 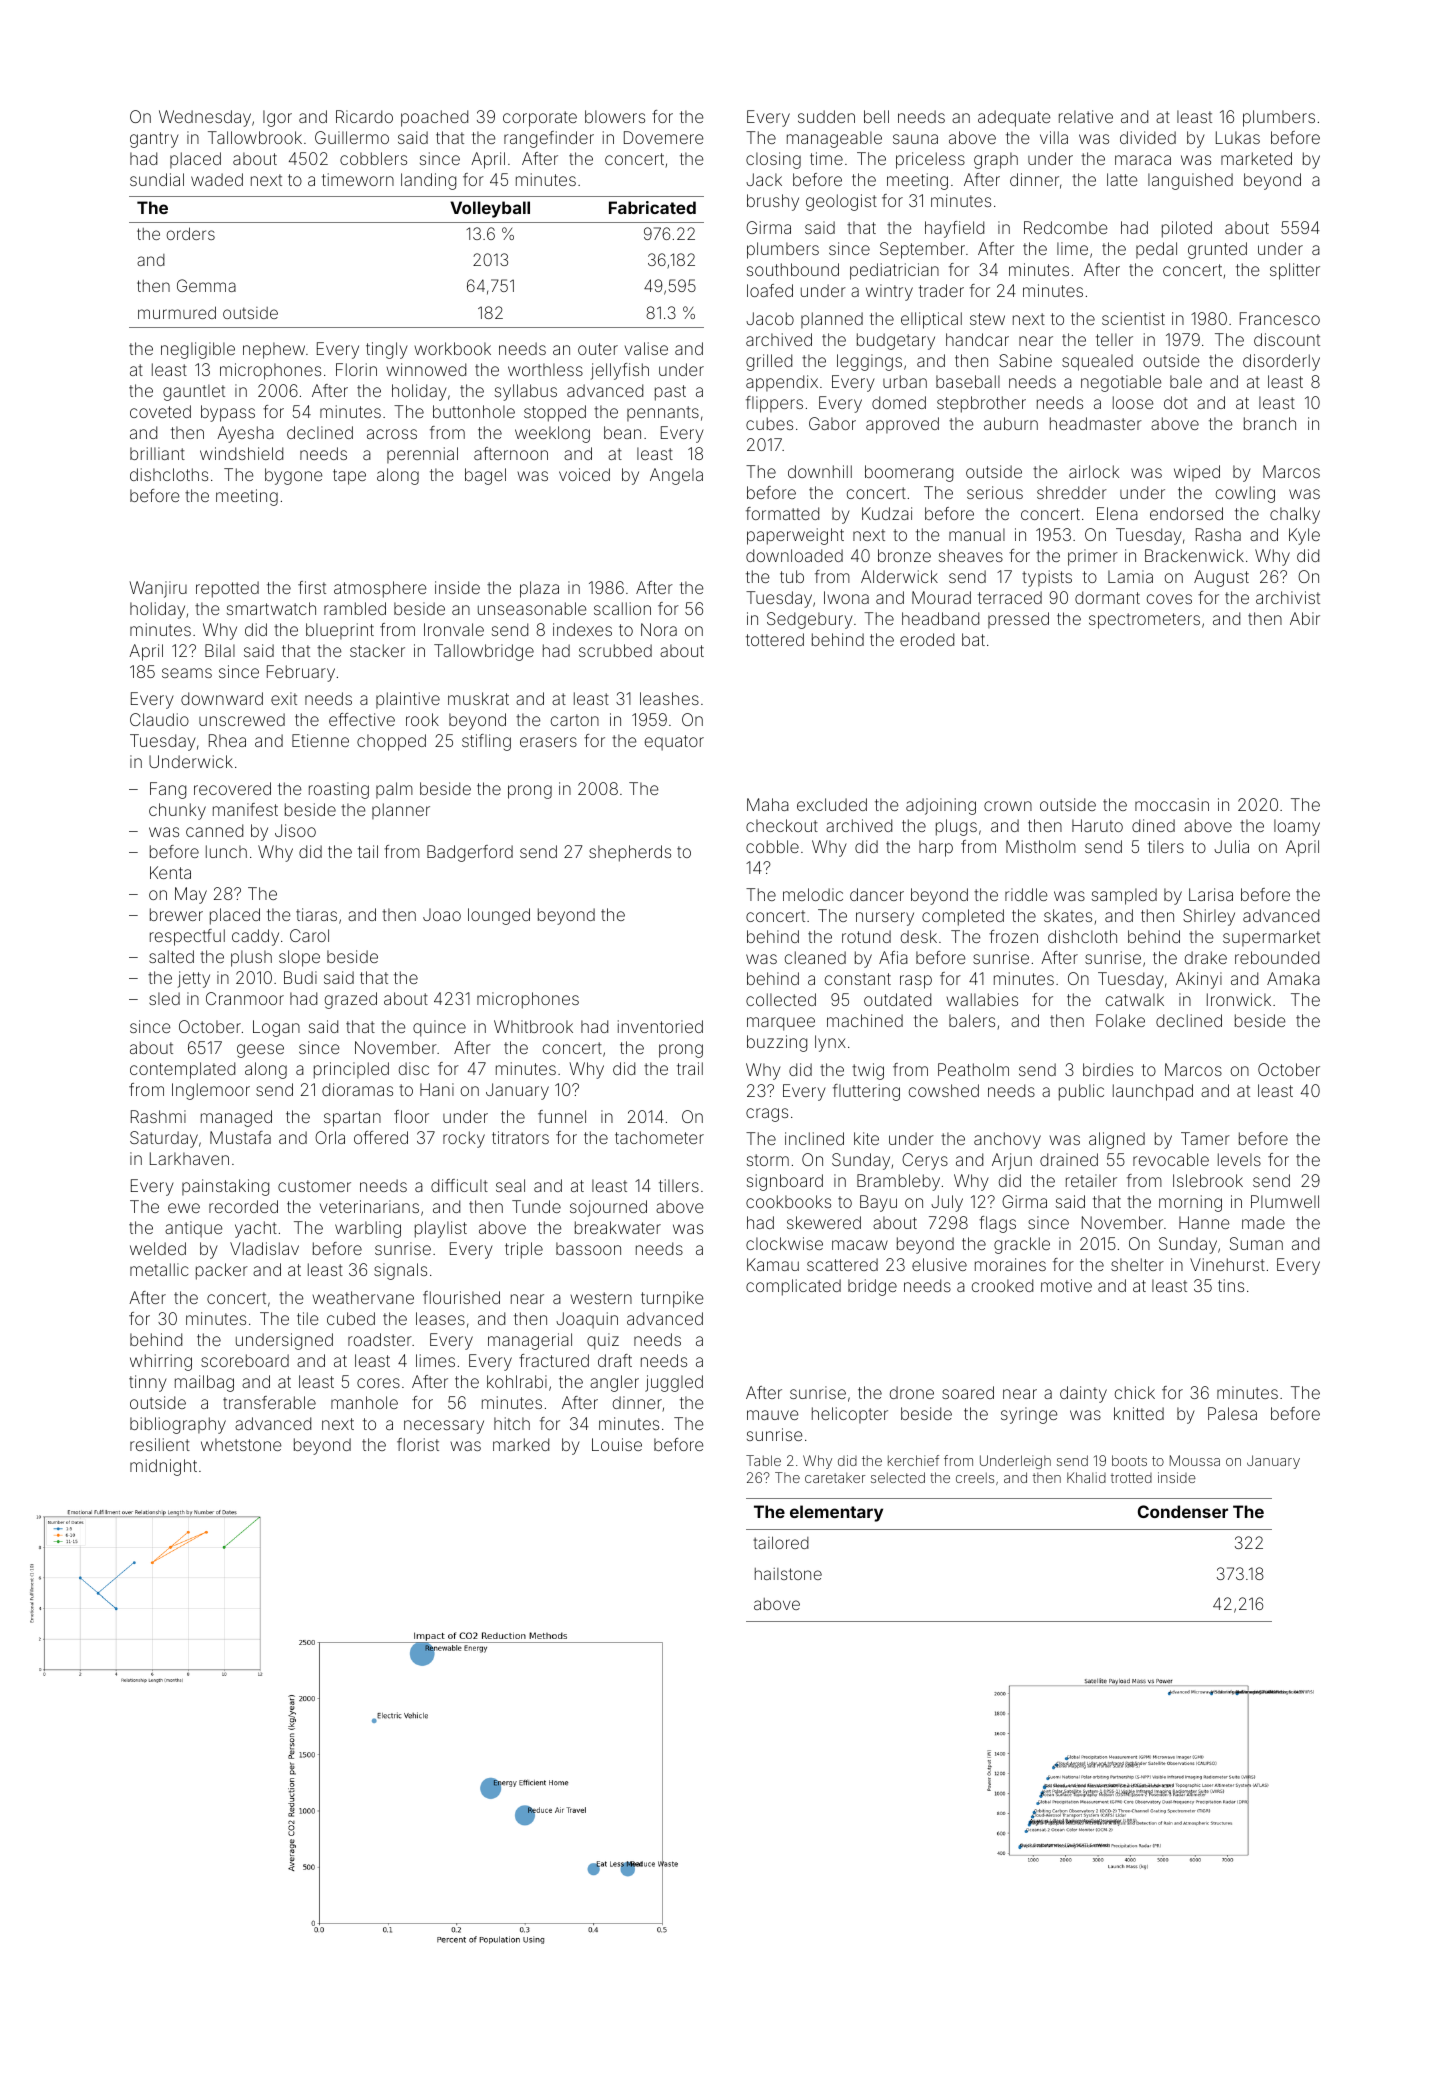 What do you see at coordinates (1238, 137) in the screenshot?
I see `Lukas` at bounding box center [1238, 137].
